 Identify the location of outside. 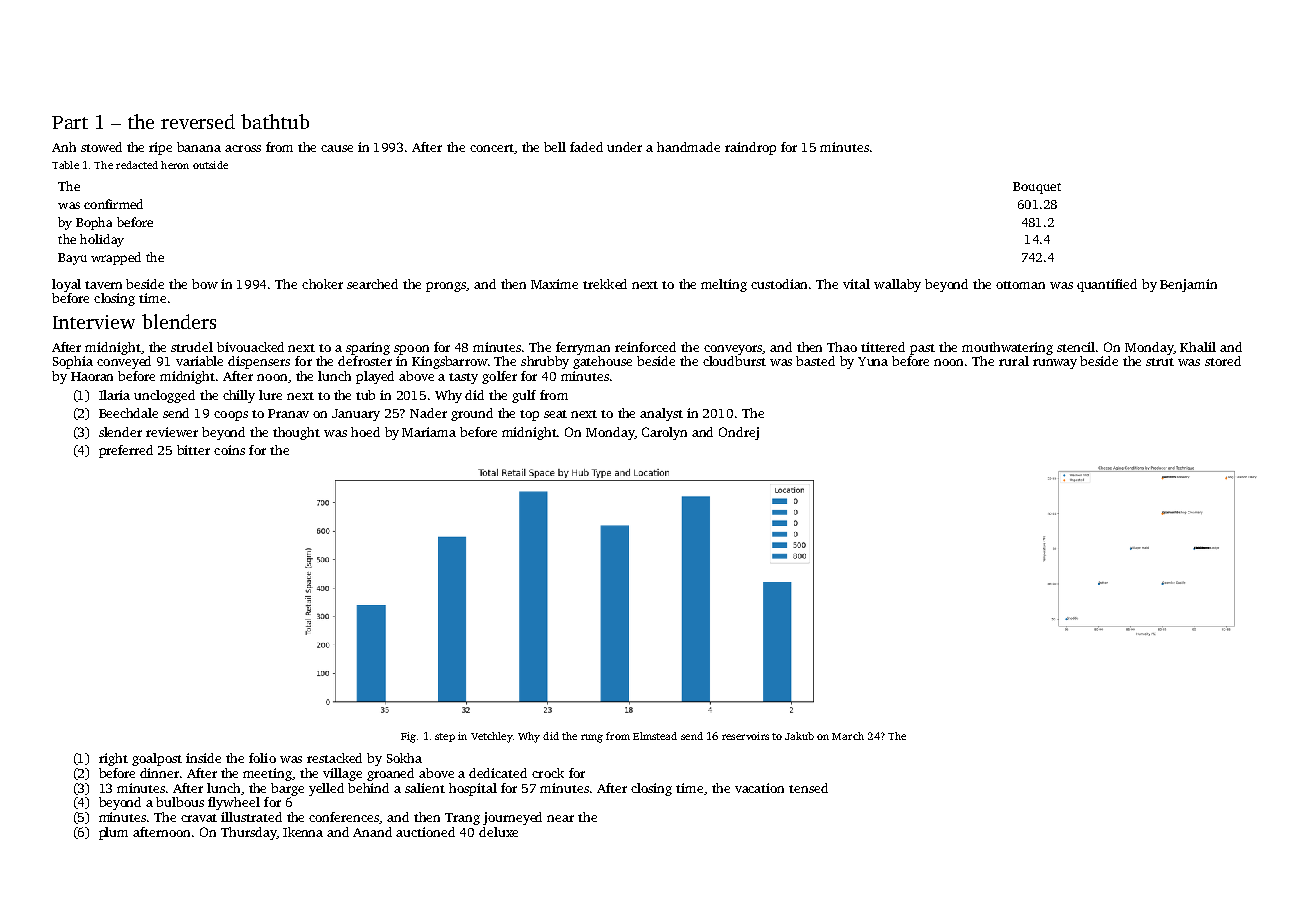
(210, 165).
